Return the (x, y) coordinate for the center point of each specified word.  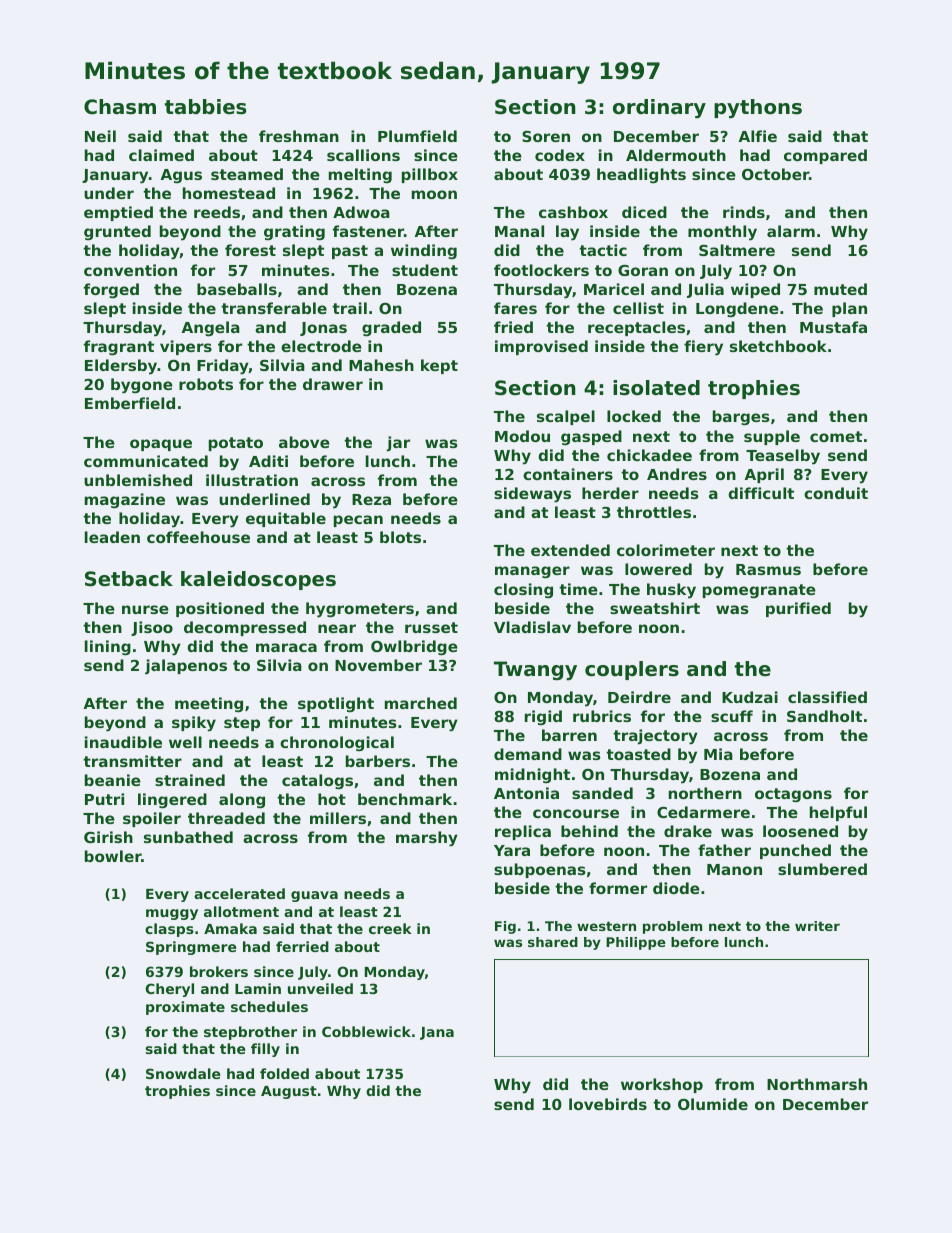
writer (817, 926)
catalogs (317, 782)
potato (236, 444)
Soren (546, 136)
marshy (427, 839)
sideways (532, 495)
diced (644, 212)
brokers (219, 971)
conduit (836, 493)
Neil (100, 136)
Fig (505, 927)
